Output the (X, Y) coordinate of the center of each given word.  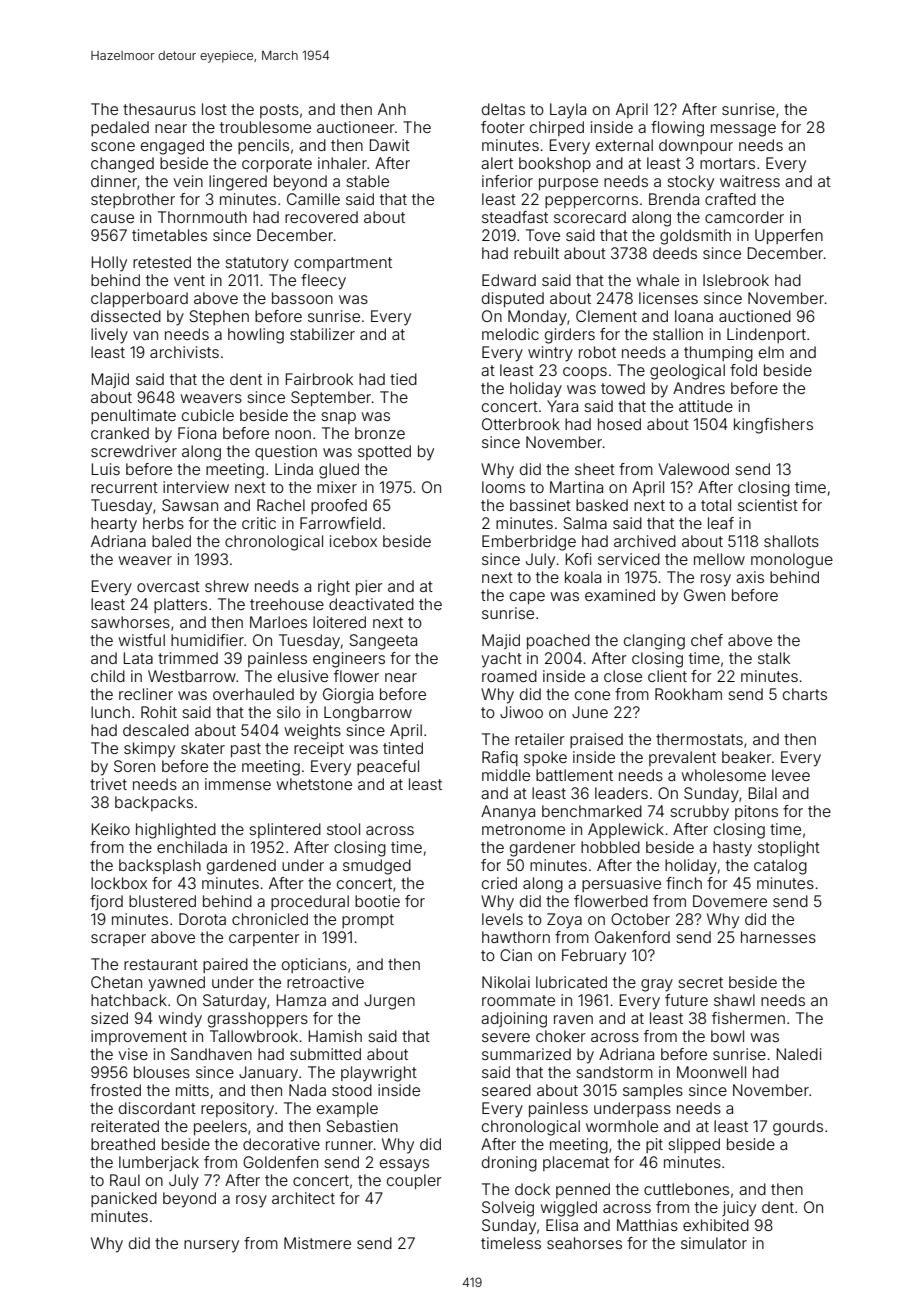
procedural (310, 902)
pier (369, 587)
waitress (750, 181)
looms (503, 487)
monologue (792, 561)
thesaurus (159, 109)
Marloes (278, 622)
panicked (124, 1199)
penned (583, 1190)
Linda (294, 469)
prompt (368, 921)
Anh (392, 109)
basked (602, 505)
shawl (734, 1000)
